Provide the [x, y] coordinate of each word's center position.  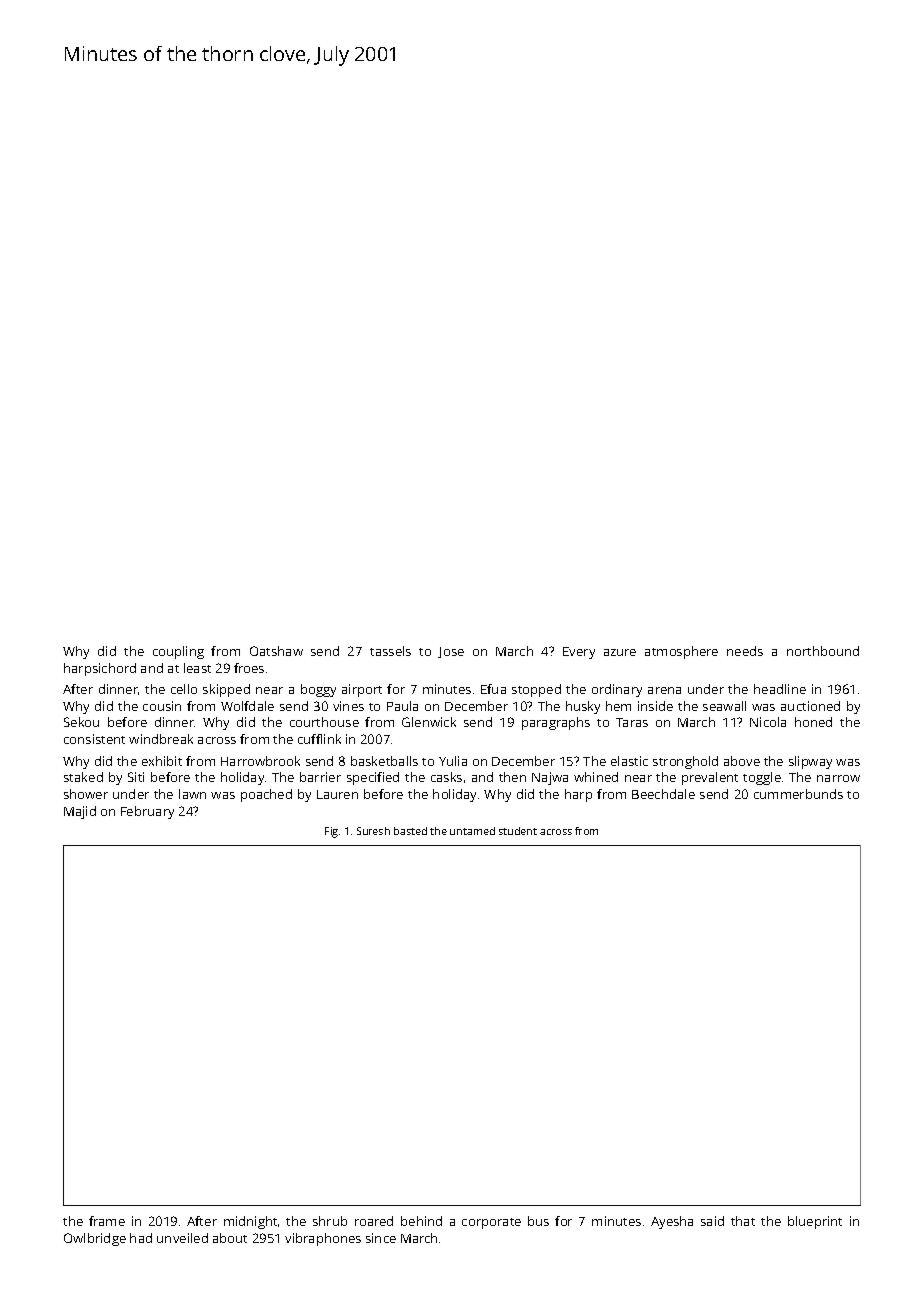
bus [538, 1221]
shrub [330, 1221]
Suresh [373, 831]
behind [421, 1221]
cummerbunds [798, 794]
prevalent [710, 778]
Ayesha [672, 1222]
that [743, 1221]
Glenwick [429, 722]
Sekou [81, 722]
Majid [80, 812]
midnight [250, 1222]
